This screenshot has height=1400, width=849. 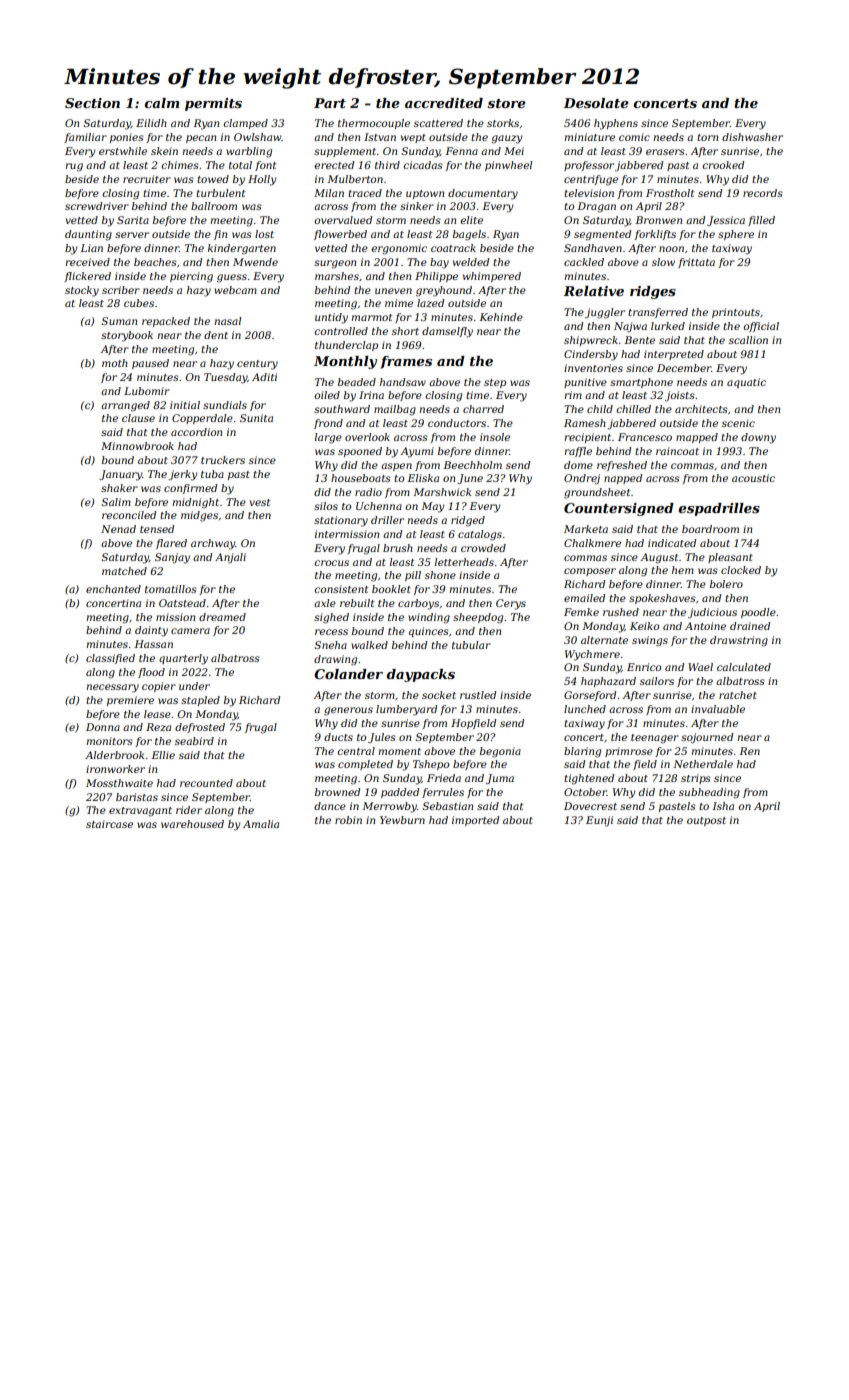 I want to click on arranged, so click(x=125, y=406).
